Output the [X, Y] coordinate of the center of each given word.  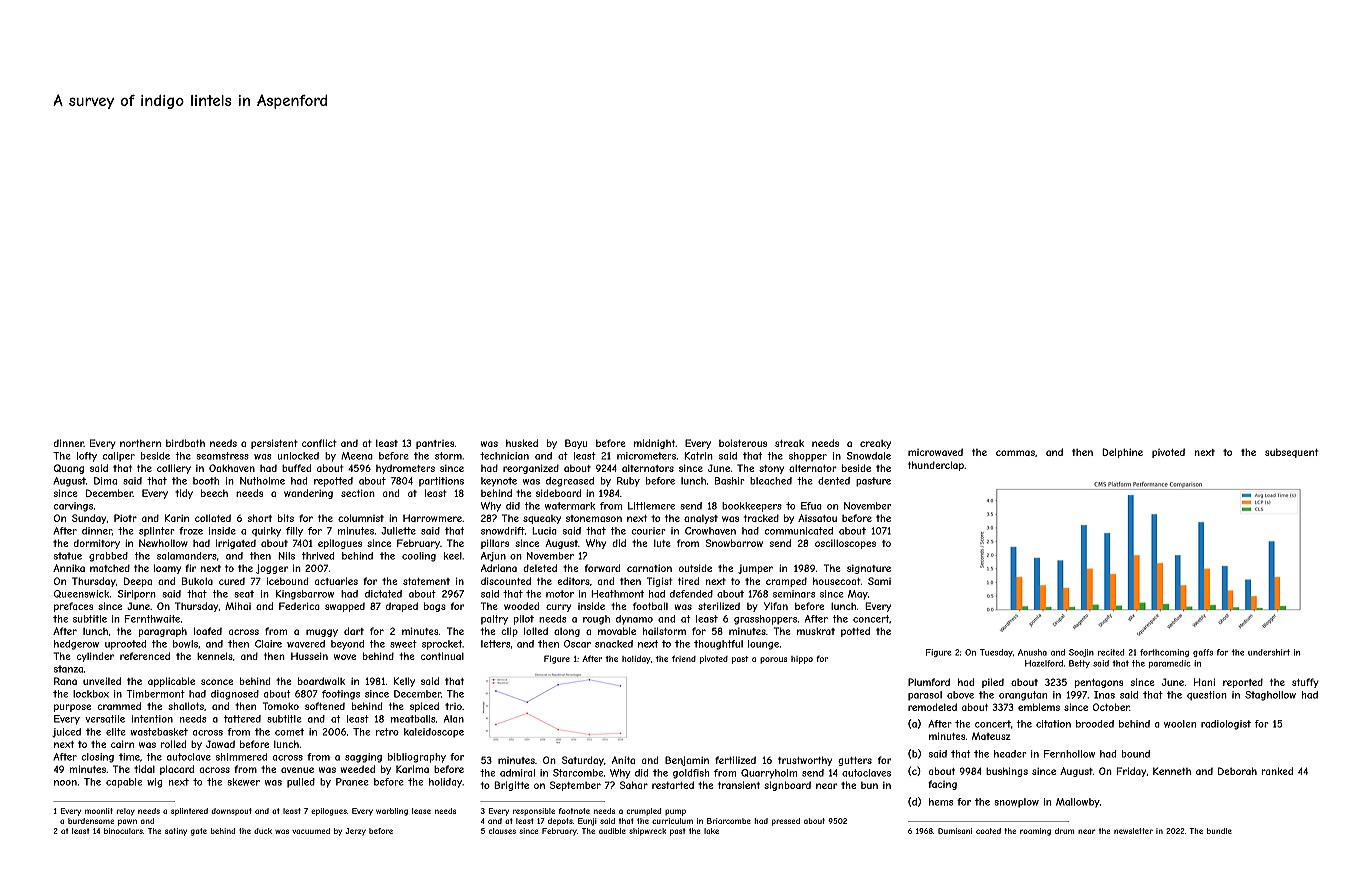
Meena [357, 456]
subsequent [1291, 453]
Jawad [220, 744]
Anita [623, 760]
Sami [879, 581]
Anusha [1032, 652]
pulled [301, 783]
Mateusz [991, 736]
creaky [875, 444]
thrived [318, 556]
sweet [403, 644]
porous [773, 660]
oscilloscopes [845, 544]
